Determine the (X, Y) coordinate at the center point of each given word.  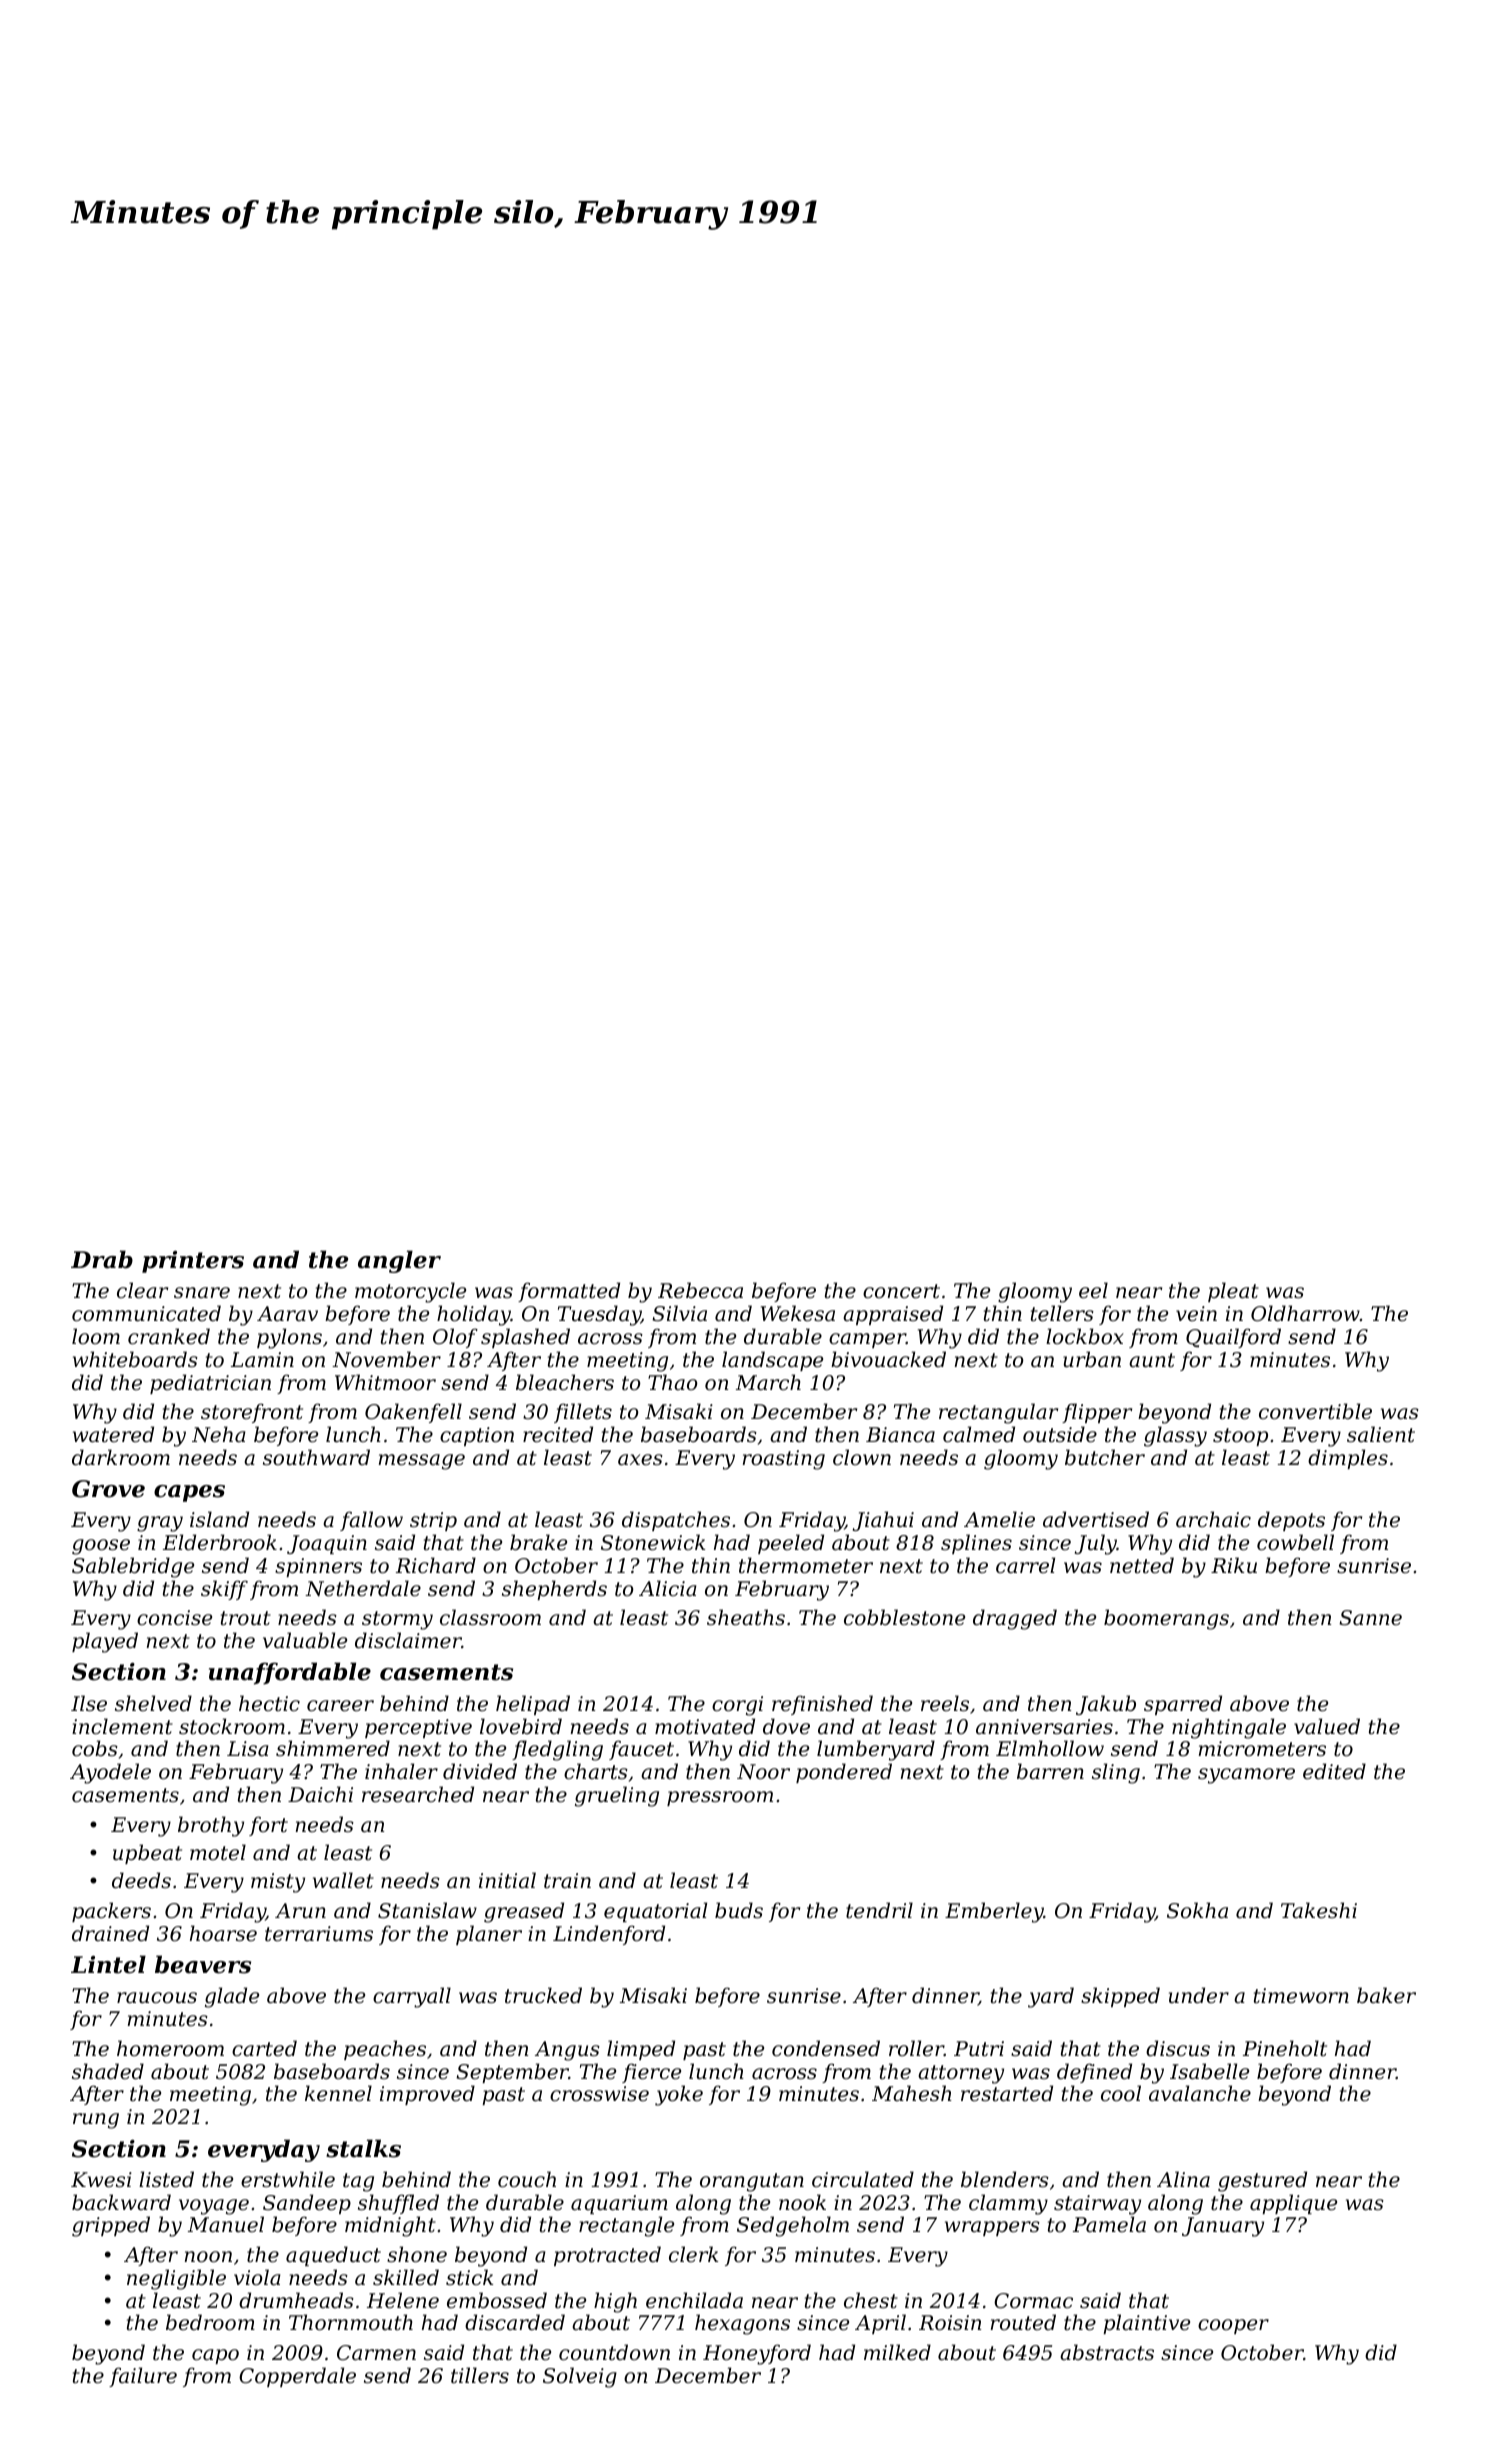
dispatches (676, 1521)
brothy (211, 1826)
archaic (1213, 1519)
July (1096, 1544)
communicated (146, 1313)
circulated (863, 2179)
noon (208, 2257)
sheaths (746, 1617)
